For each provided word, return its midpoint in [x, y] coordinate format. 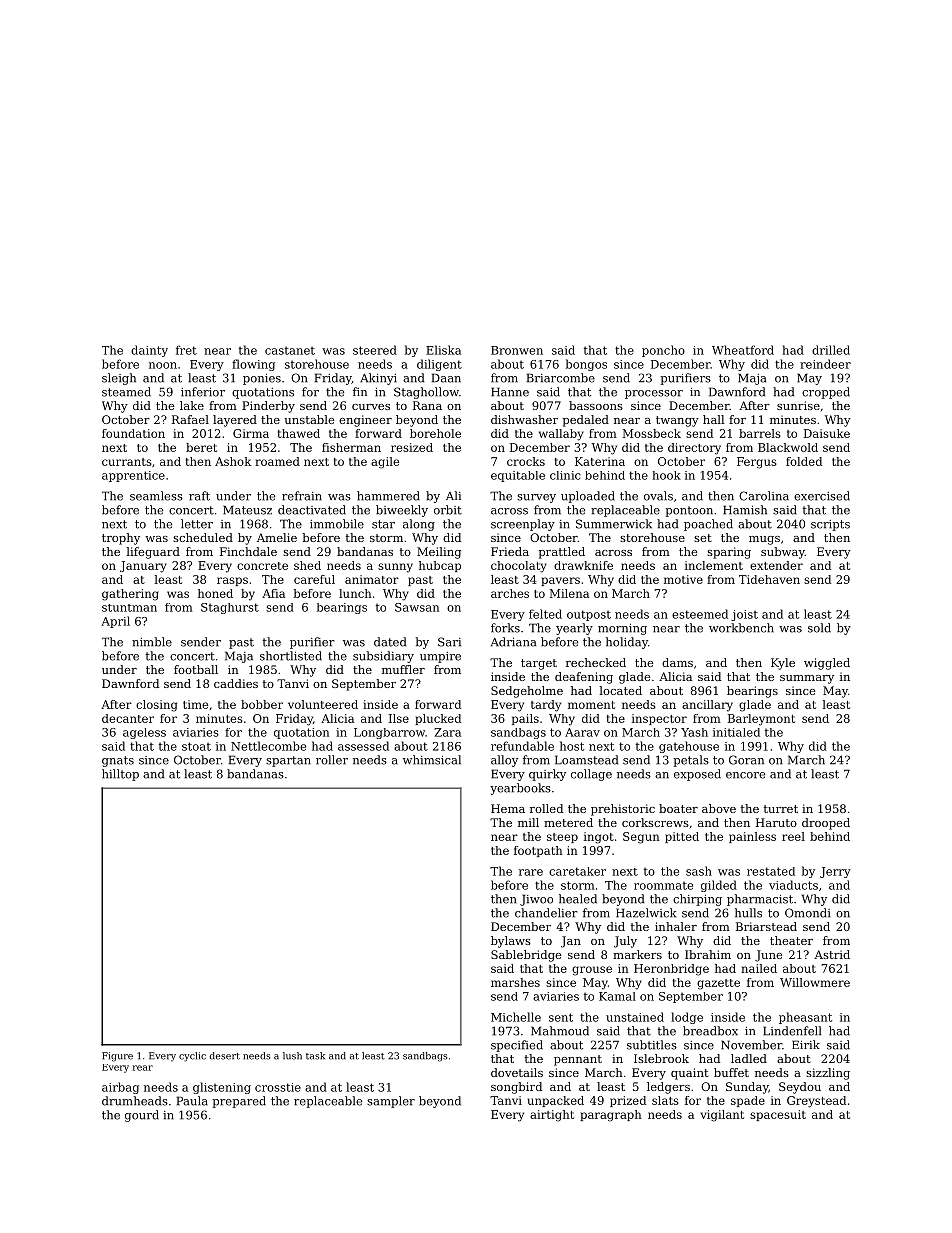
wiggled [827, 664]
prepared [239, 1102]
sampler [391, 1102]
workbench [741, 628]
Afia [273, 593]
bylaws [511, 942]
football [196, 669]
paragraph [611, 1116]
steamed [126, 392]
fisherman [351, 447]
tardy [546, 706]
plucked [438, 719]
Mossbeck [651, 433]
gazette [718, 984]
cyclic [192, 1057]
